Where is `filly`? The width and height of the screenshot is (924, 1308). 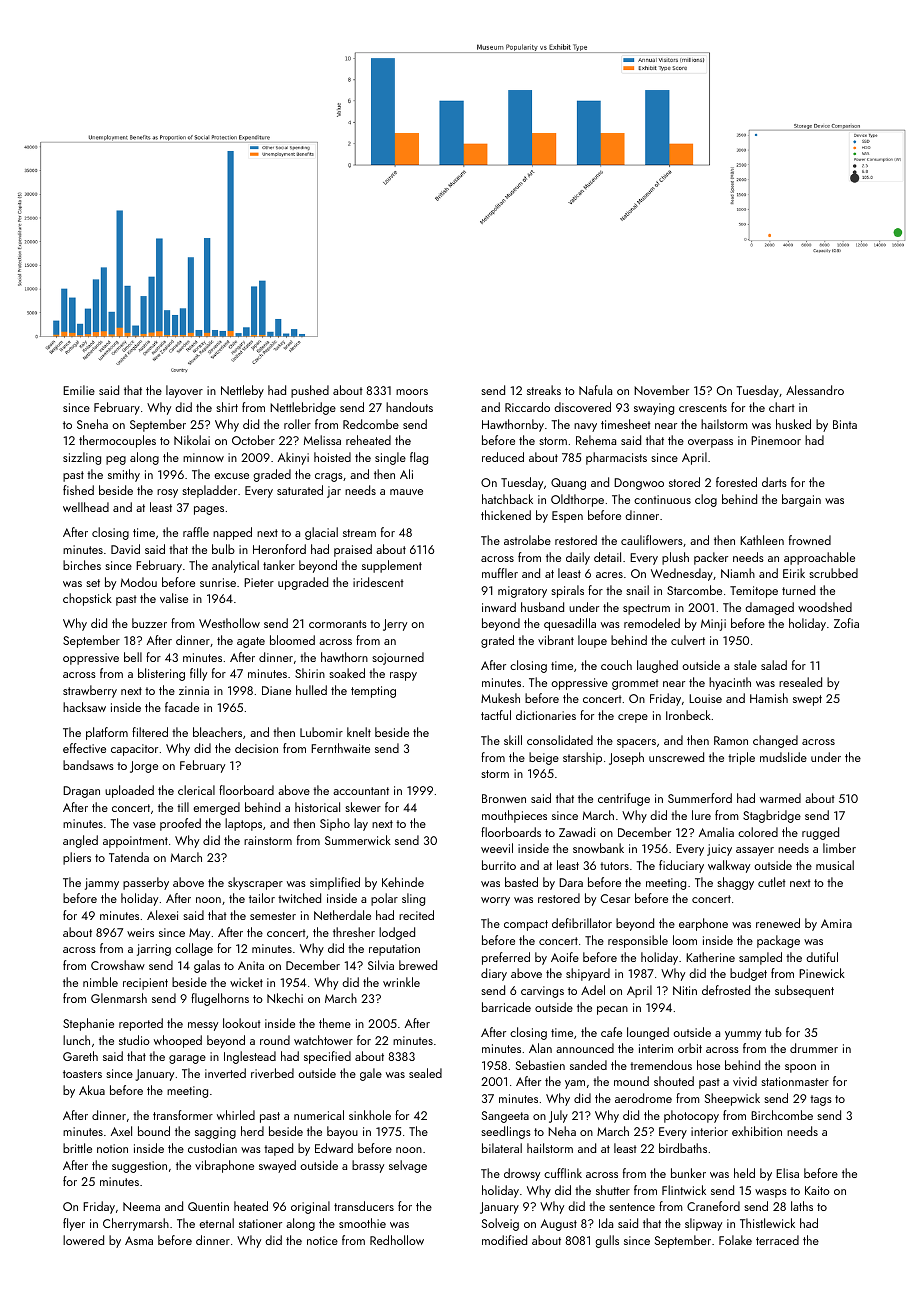
filly is located at coordinates (198, 674).
